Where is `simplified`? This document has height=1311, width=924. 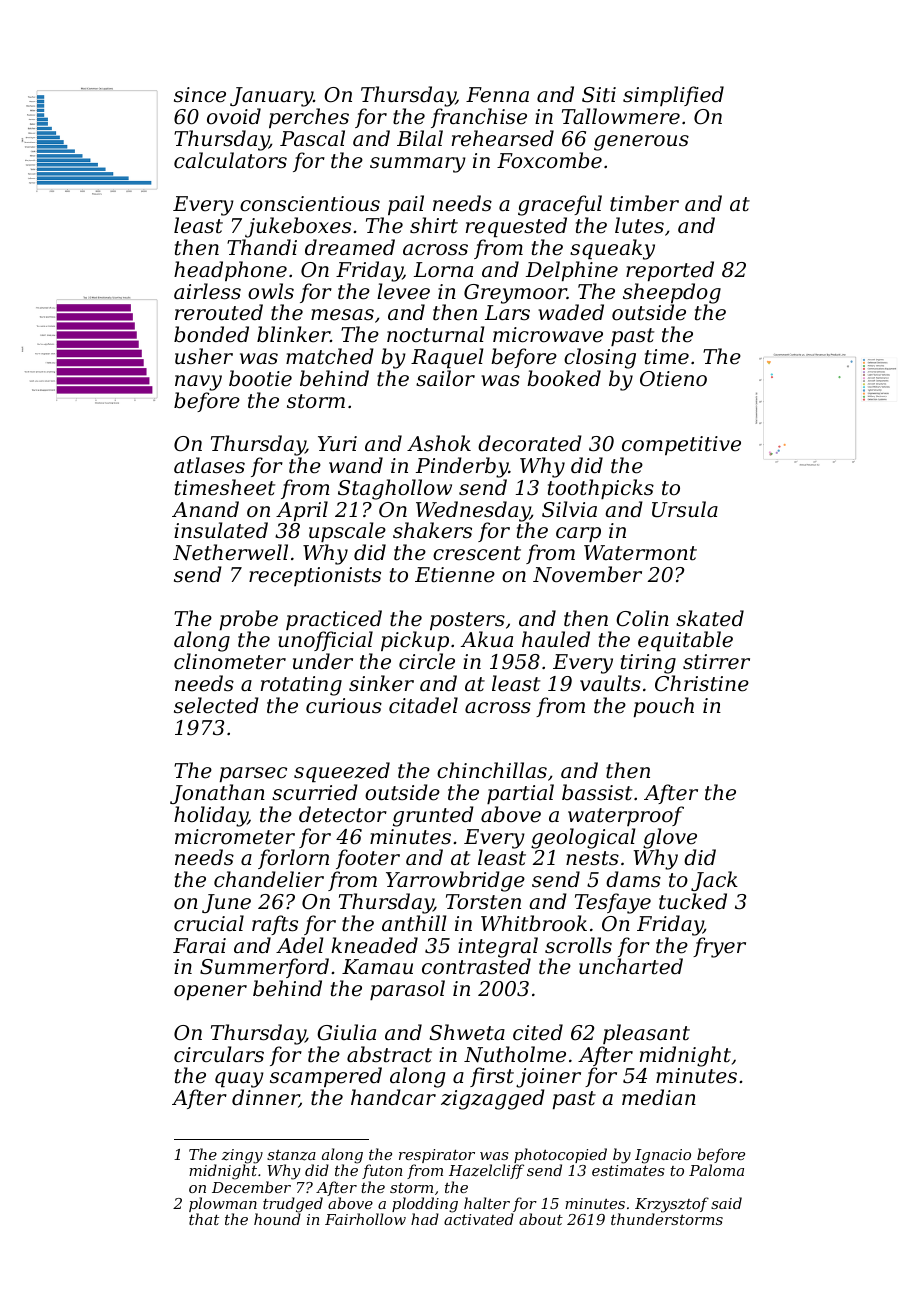
simplified is located at coordinates (673, 96).
